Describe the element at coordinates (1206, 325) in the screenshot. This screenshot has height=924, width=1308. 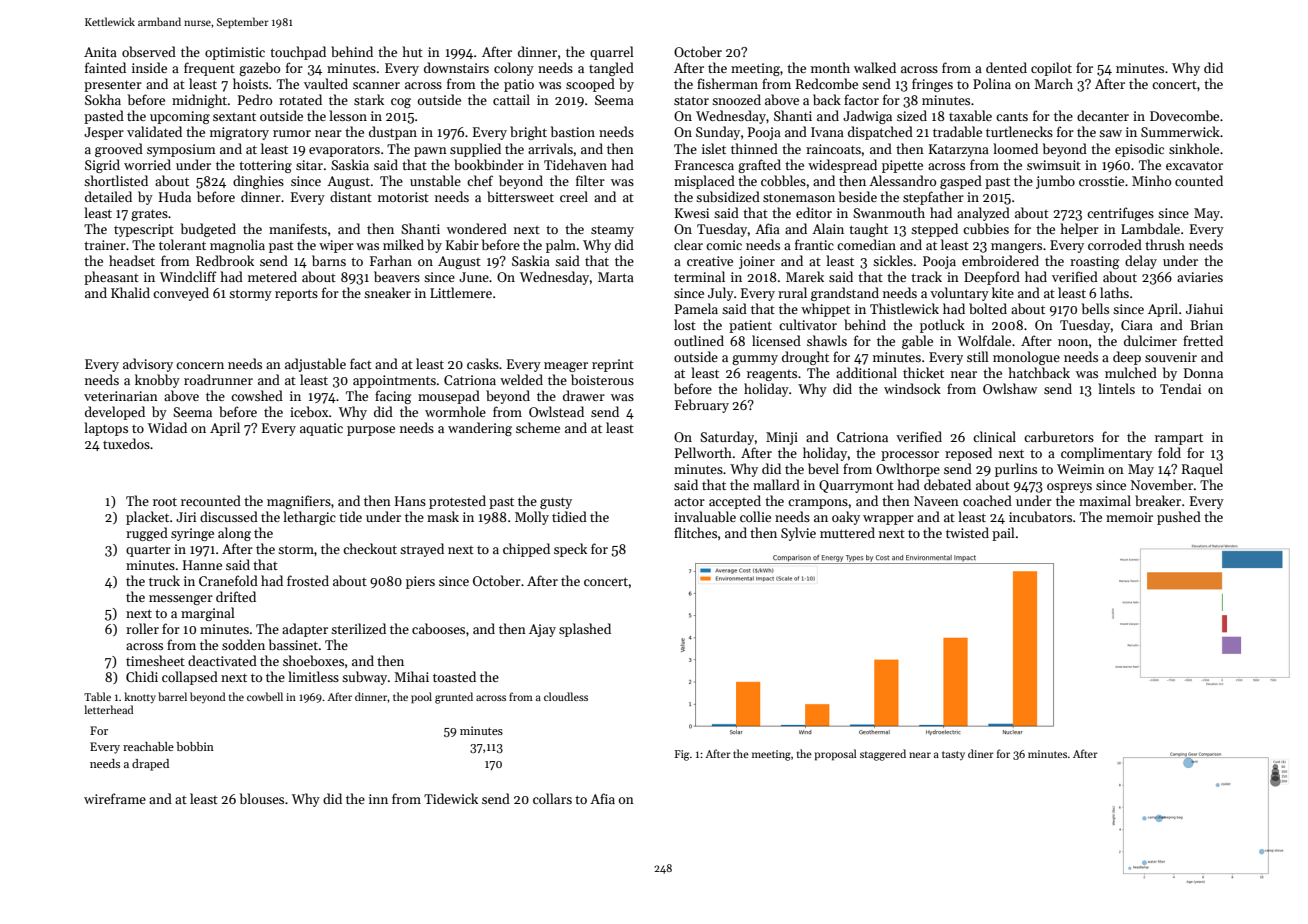
I see `Brian` at that location.
